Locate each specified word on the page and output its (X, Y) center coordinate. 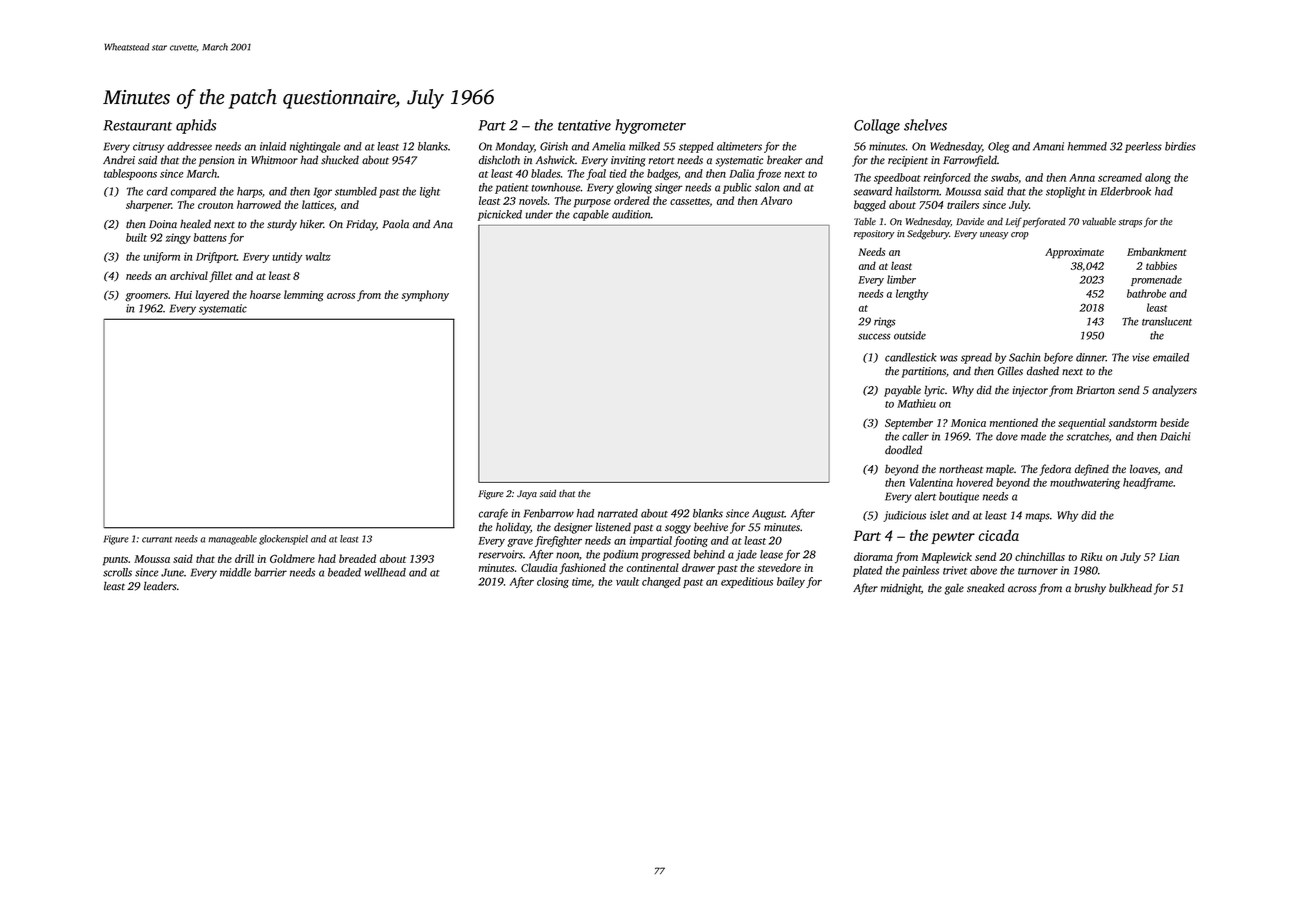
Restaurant (138, 125)
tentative (584, 125)
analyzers (1174, 391)
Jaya (527, 494)
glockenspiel (283, 540)
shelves (925, 125)
